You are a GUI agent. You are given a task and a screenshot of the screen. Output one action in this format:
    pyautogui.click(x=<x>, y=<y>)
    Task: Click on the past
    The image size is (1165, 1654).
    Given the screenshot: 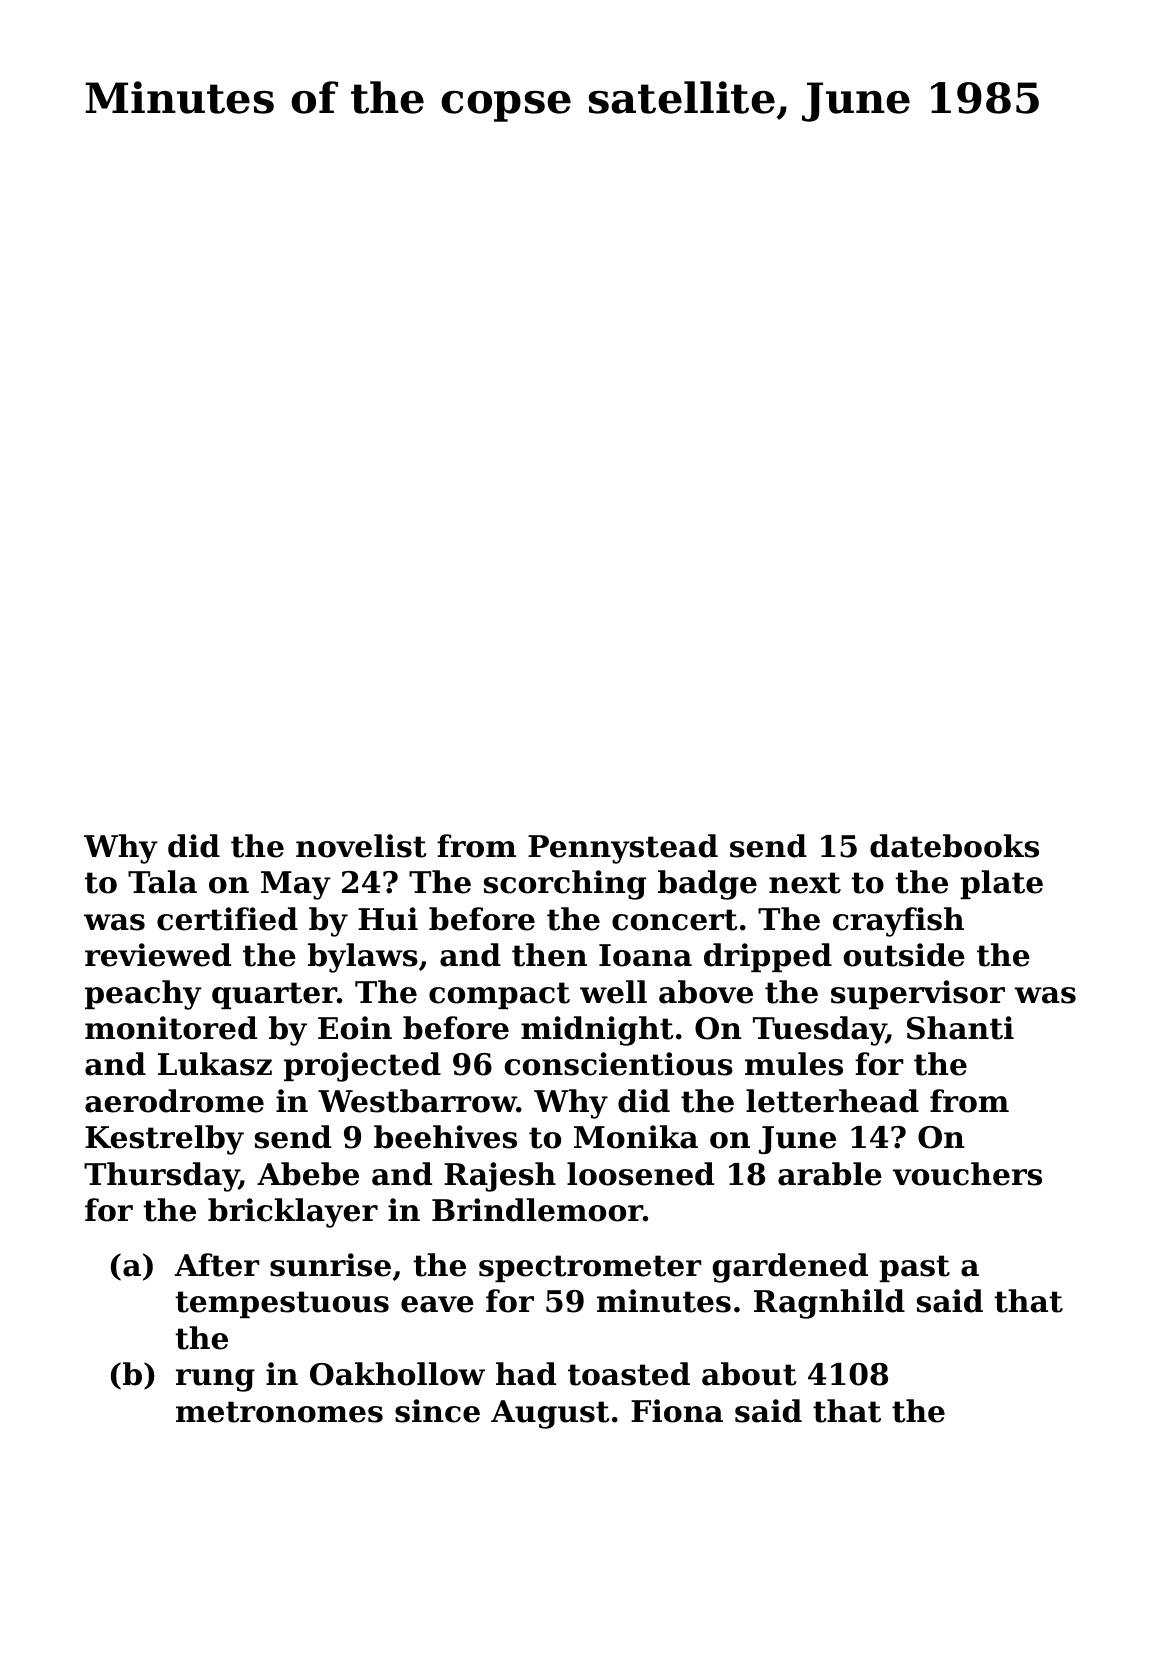 What is the action you would take?
    pyautogui.click(x=914, y=1268)
